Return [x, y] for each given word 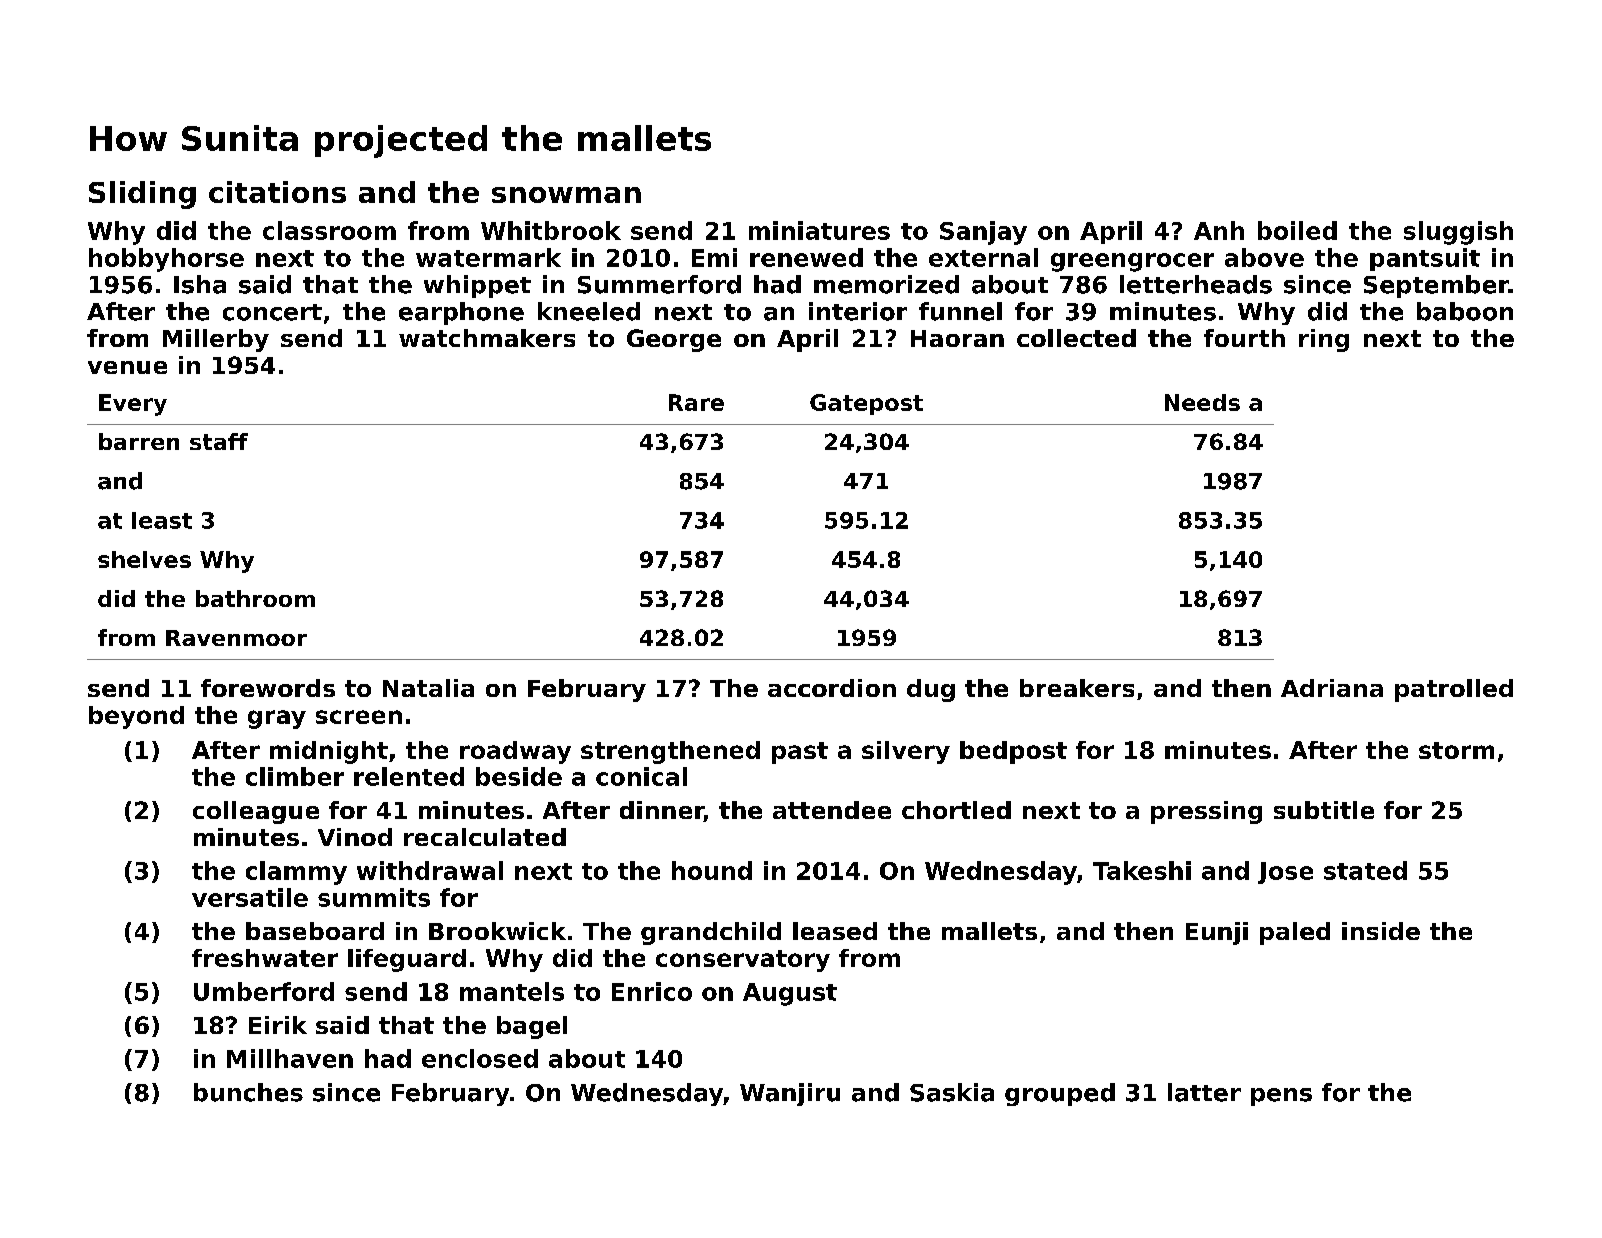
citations [277, 192]
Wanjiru [790, 1094]
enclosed [480, 1058]
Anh [1219, 230]
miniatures [819, 230]
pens [1281, 1097]
